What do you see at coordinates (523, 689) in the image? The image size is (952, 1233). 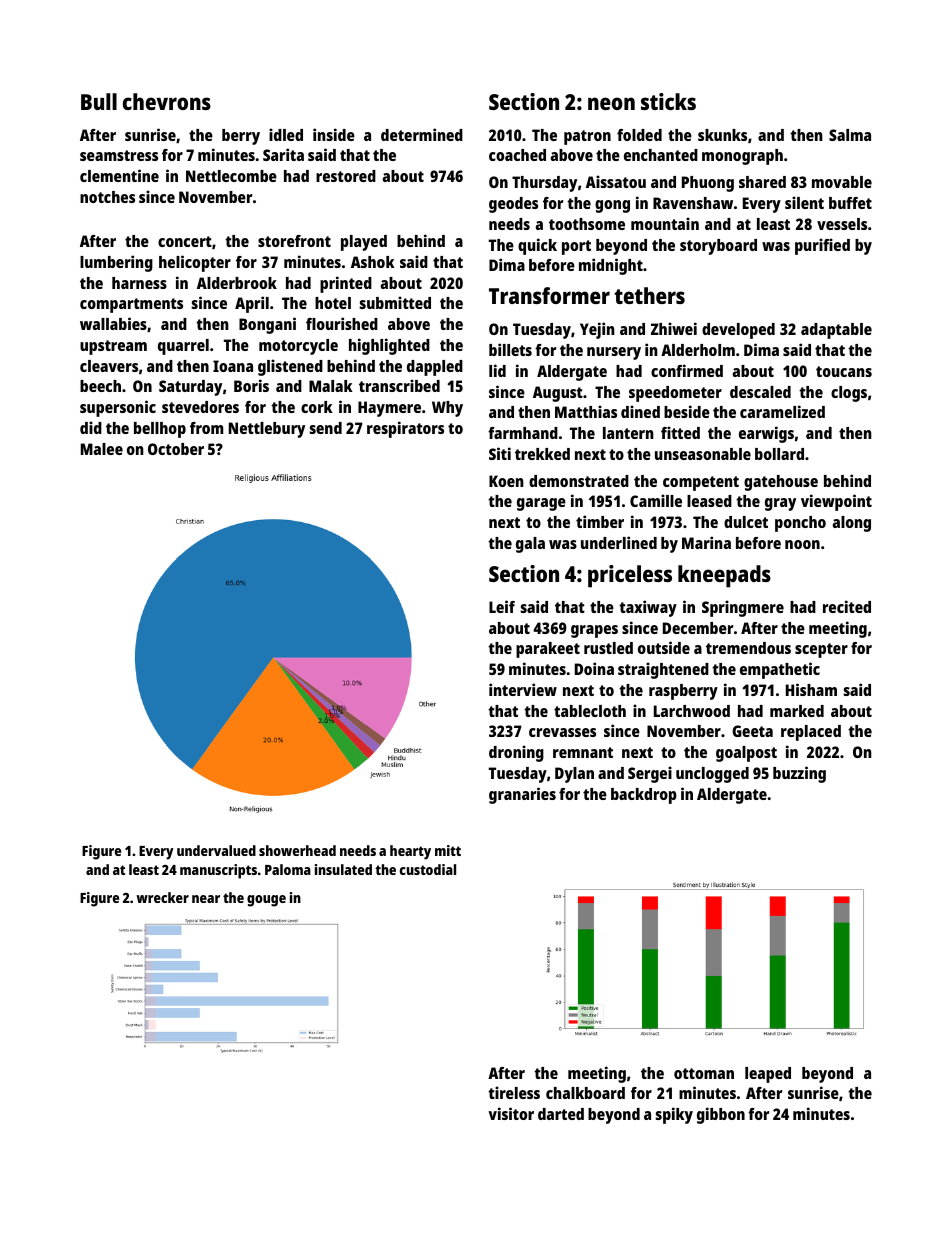 I see `interview` at bounding box center [523, 689].
